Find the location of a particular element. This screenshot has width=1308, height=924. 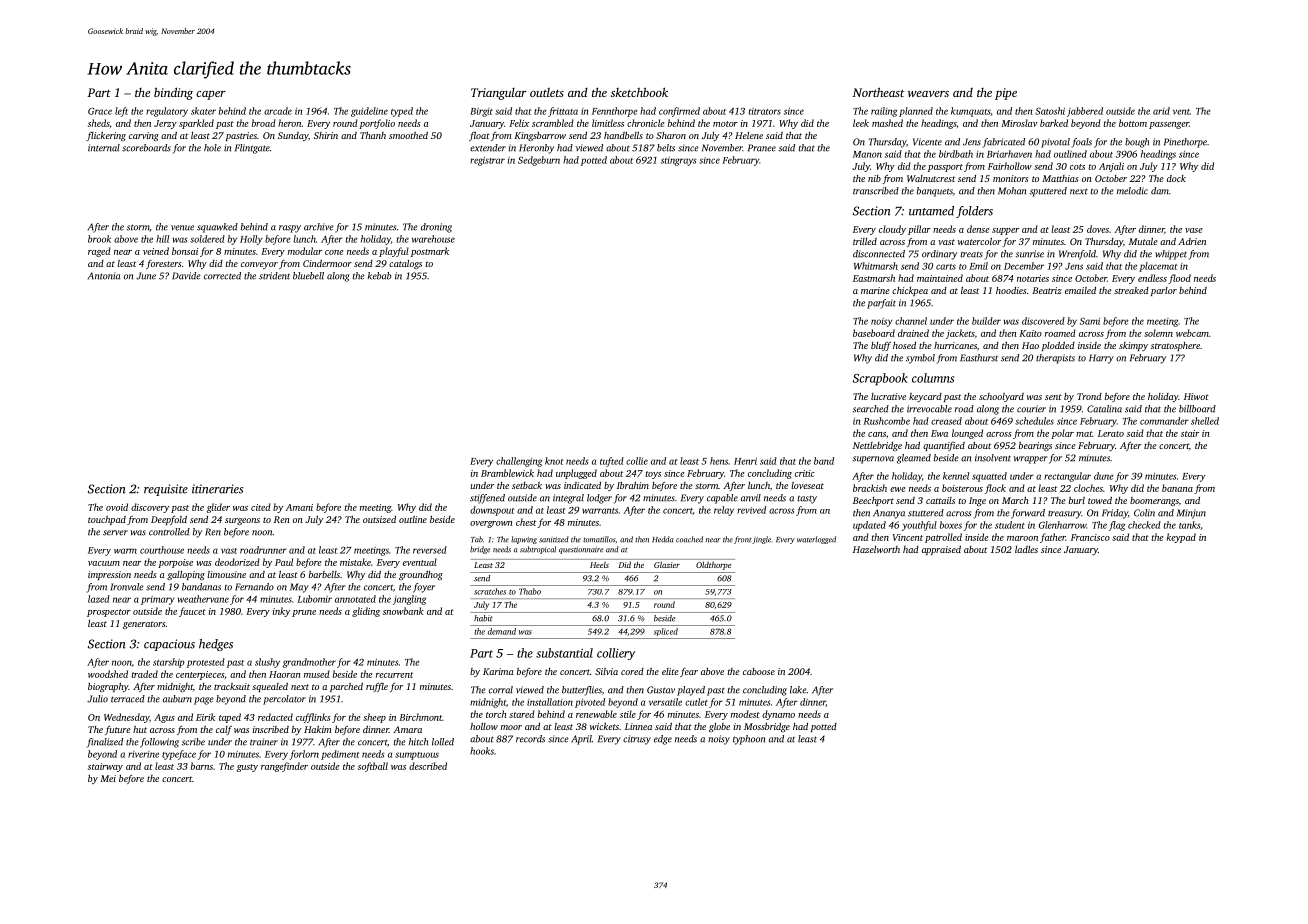

Henri is located at coordinates (745, 461).
